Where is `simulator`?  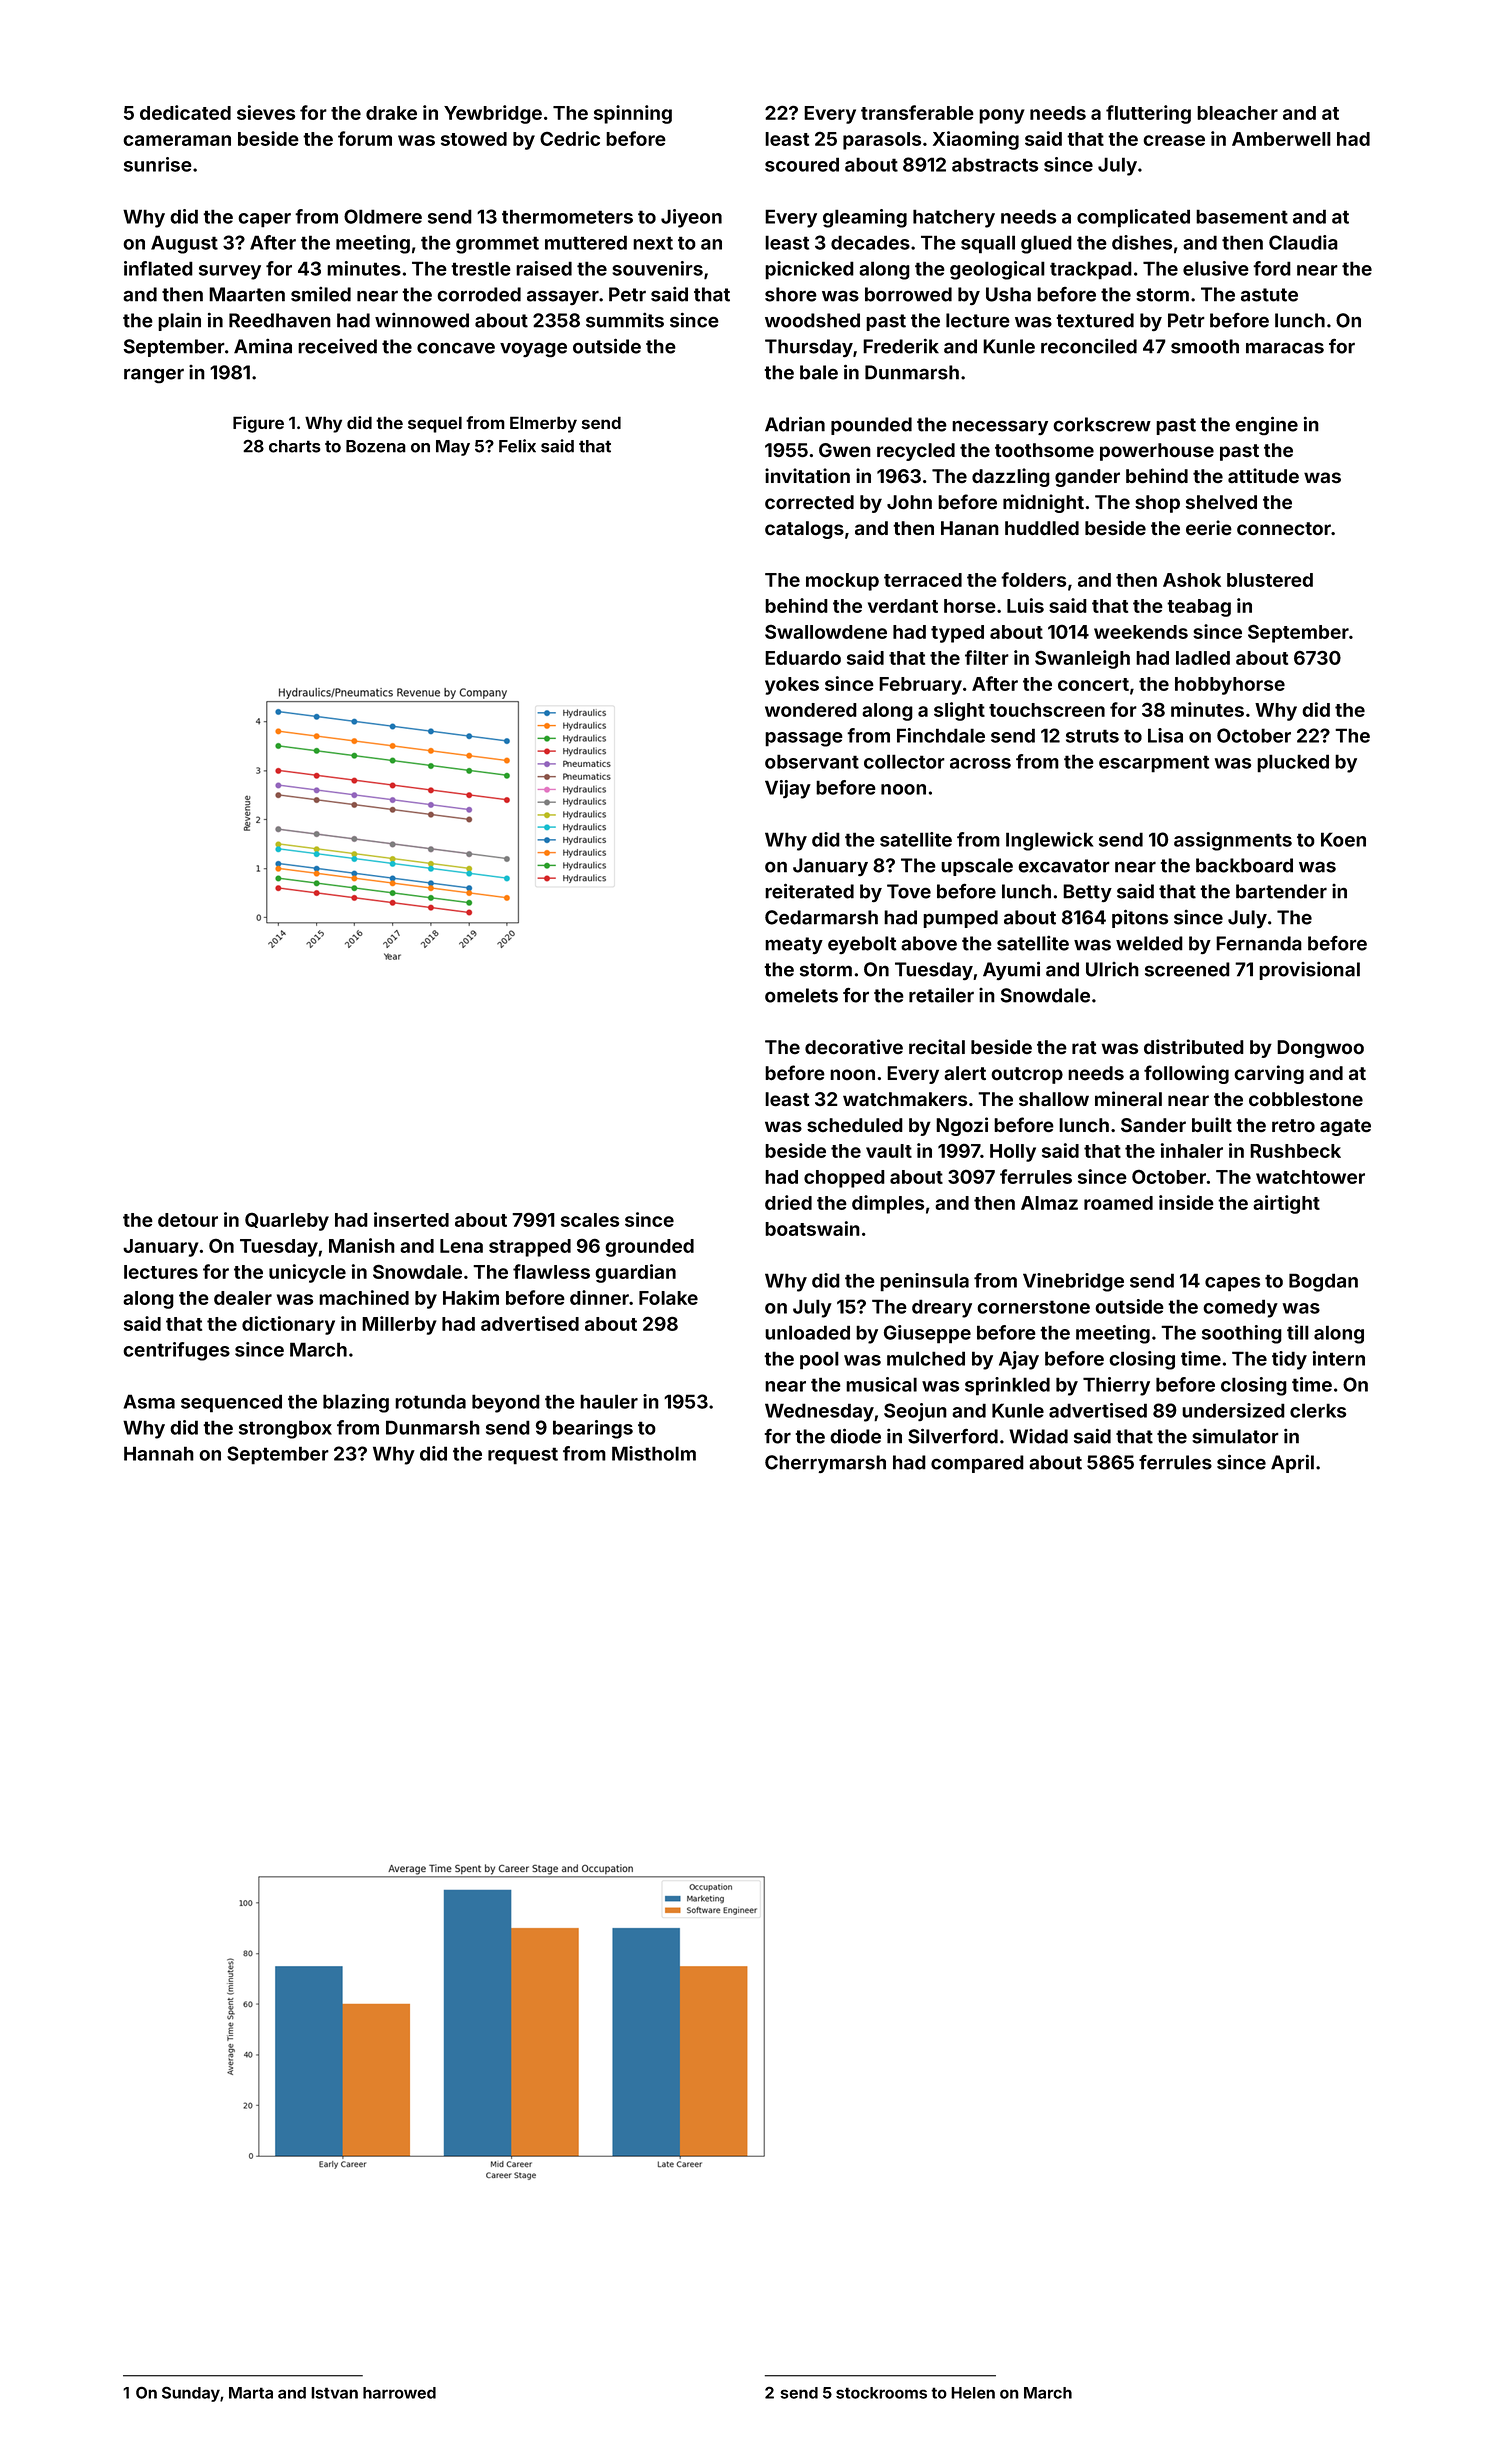
simulator is located at coordinates (1235, 1436).
